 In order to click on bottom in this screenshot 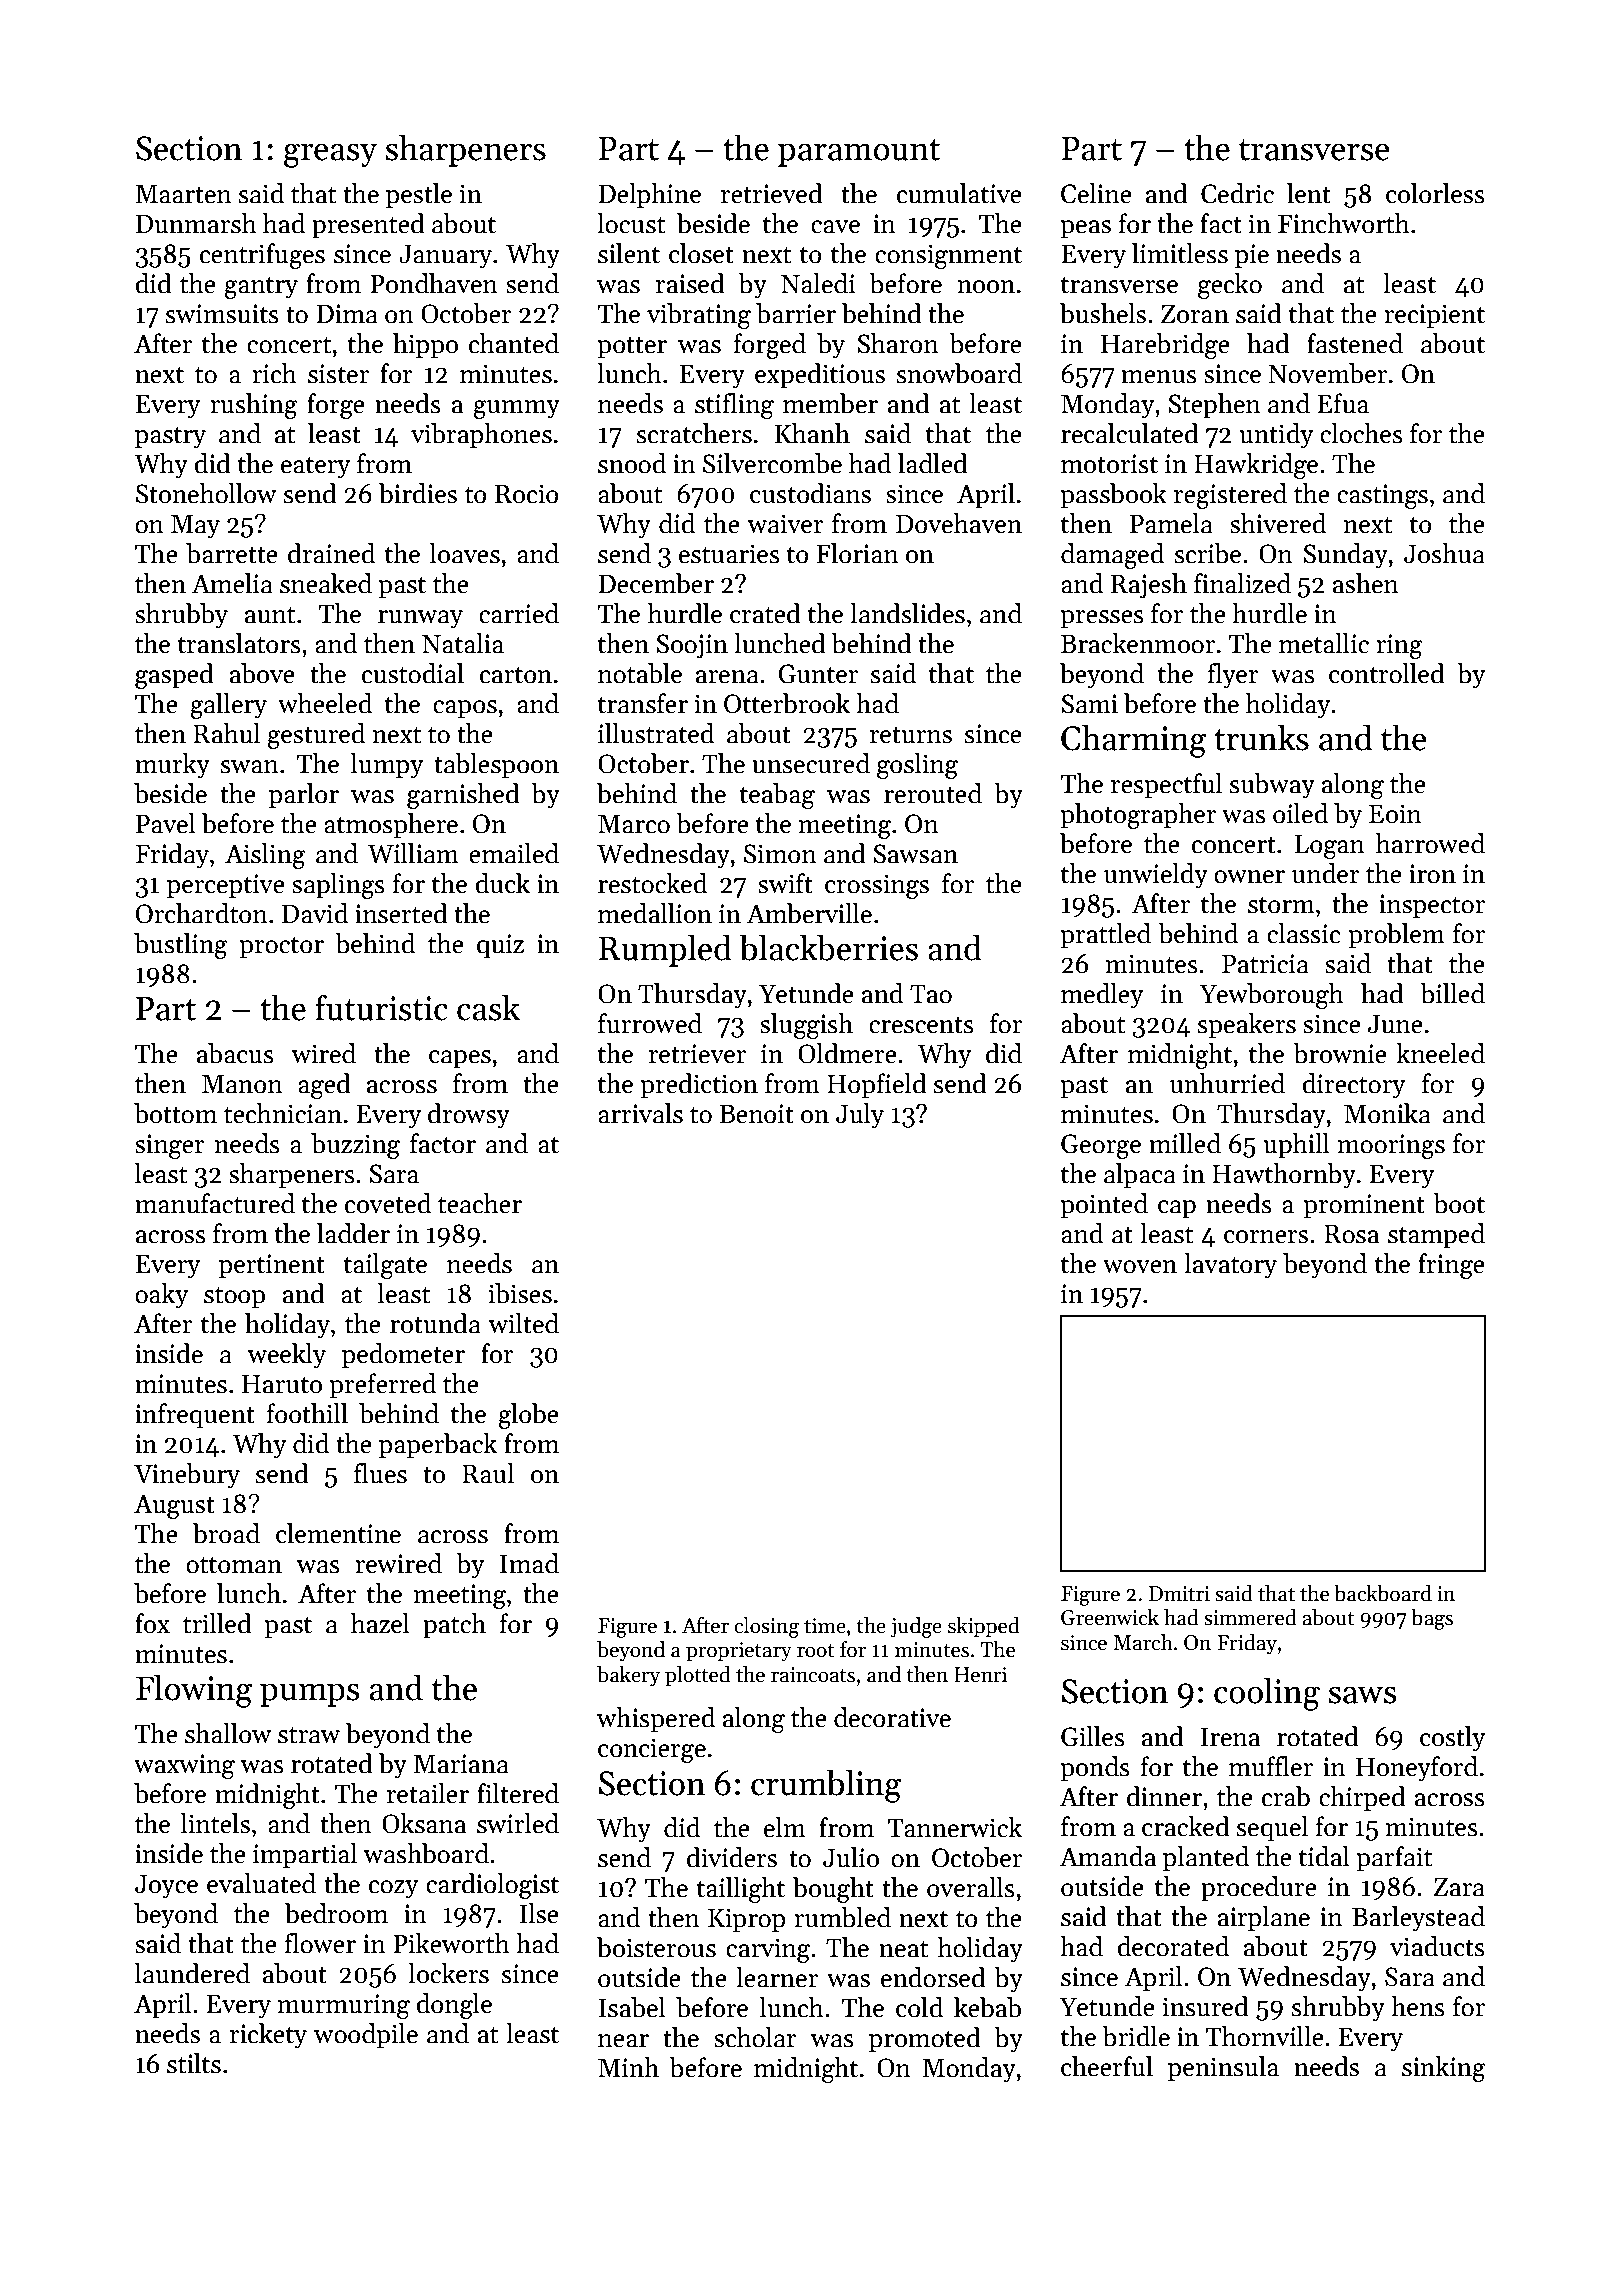, I will do `click(175, 1113)`.
